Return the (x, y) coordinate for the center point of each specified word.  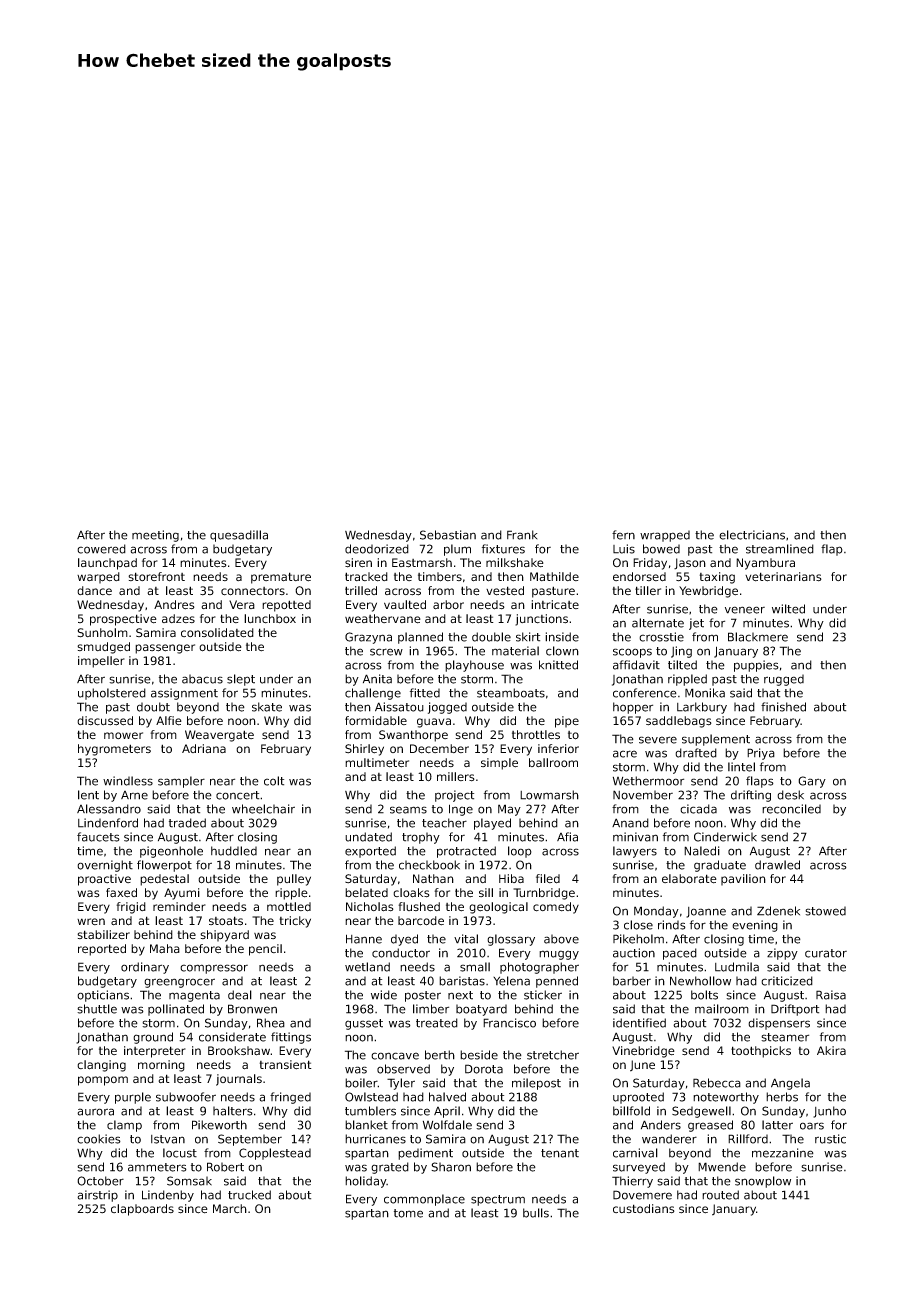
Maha (165, 949)
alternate (658, 623)
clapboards (142, 1210)
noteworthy (726, 1098)
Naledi (702, 851)
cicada (698, 809)
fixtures (503, 549)
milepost (536, 1084)
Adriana (204, 748)
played (492, 824)
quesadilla (239, 536)
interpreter (155, 1052)
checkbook (429, 865)
